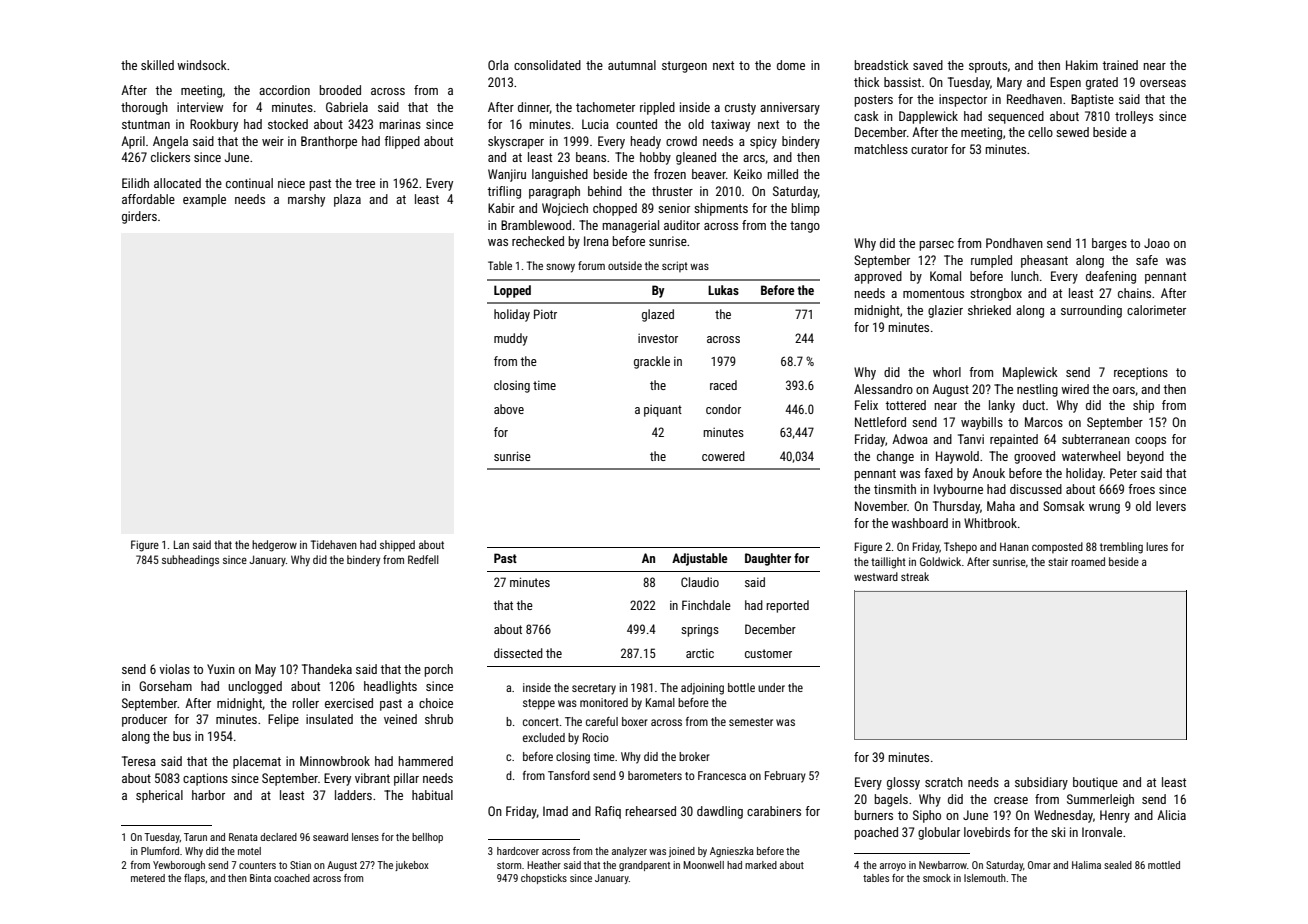 The image size is (1308, 924). What do you see at coordinates (159, 796) in the screenshot?
I see `spherical` at bounding box center [159, 796].
